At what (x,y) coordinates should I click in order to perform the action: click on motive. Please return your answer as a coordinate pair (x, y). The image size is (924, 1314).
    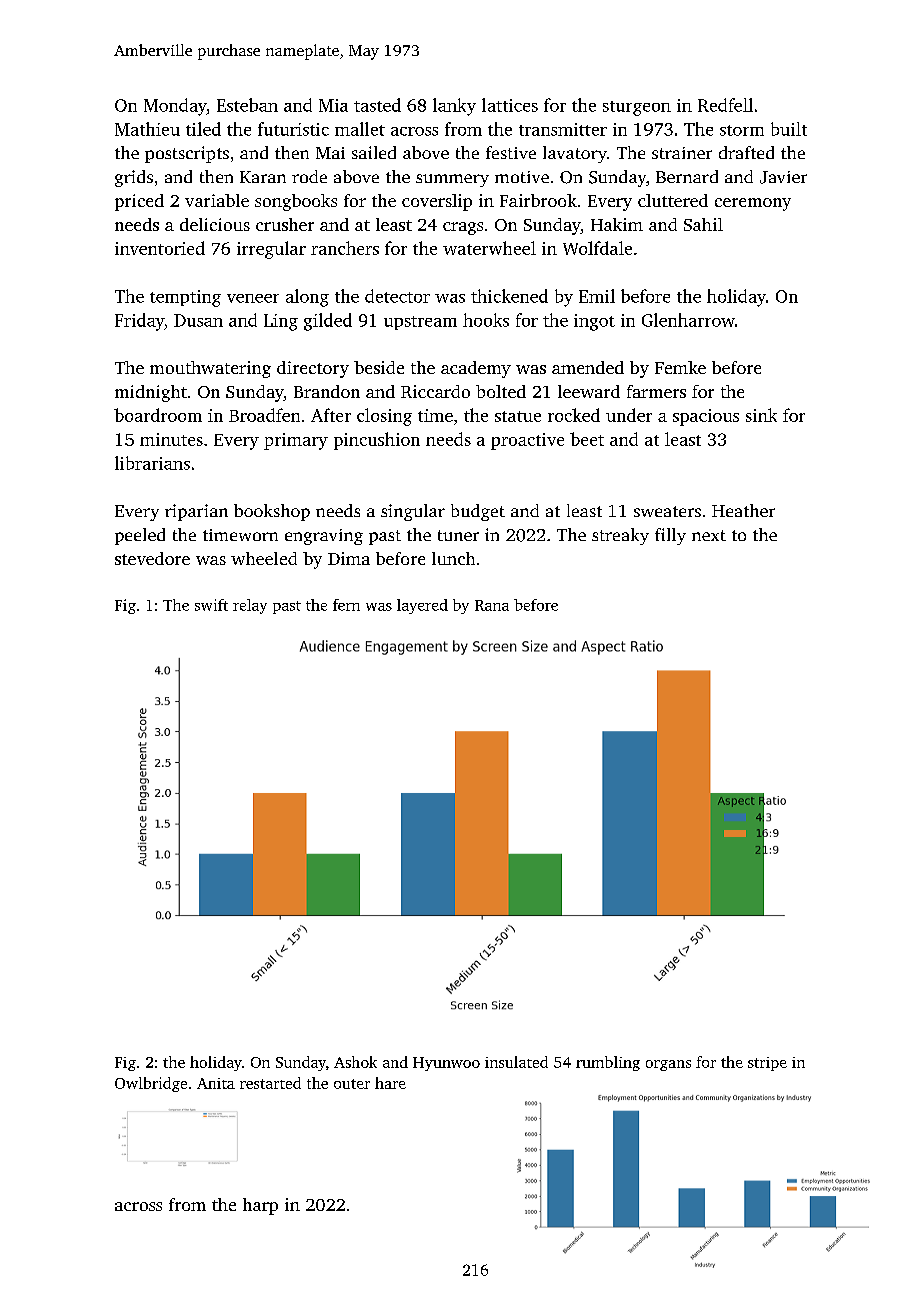
    Looking at the image, I should click on (522, 177).
